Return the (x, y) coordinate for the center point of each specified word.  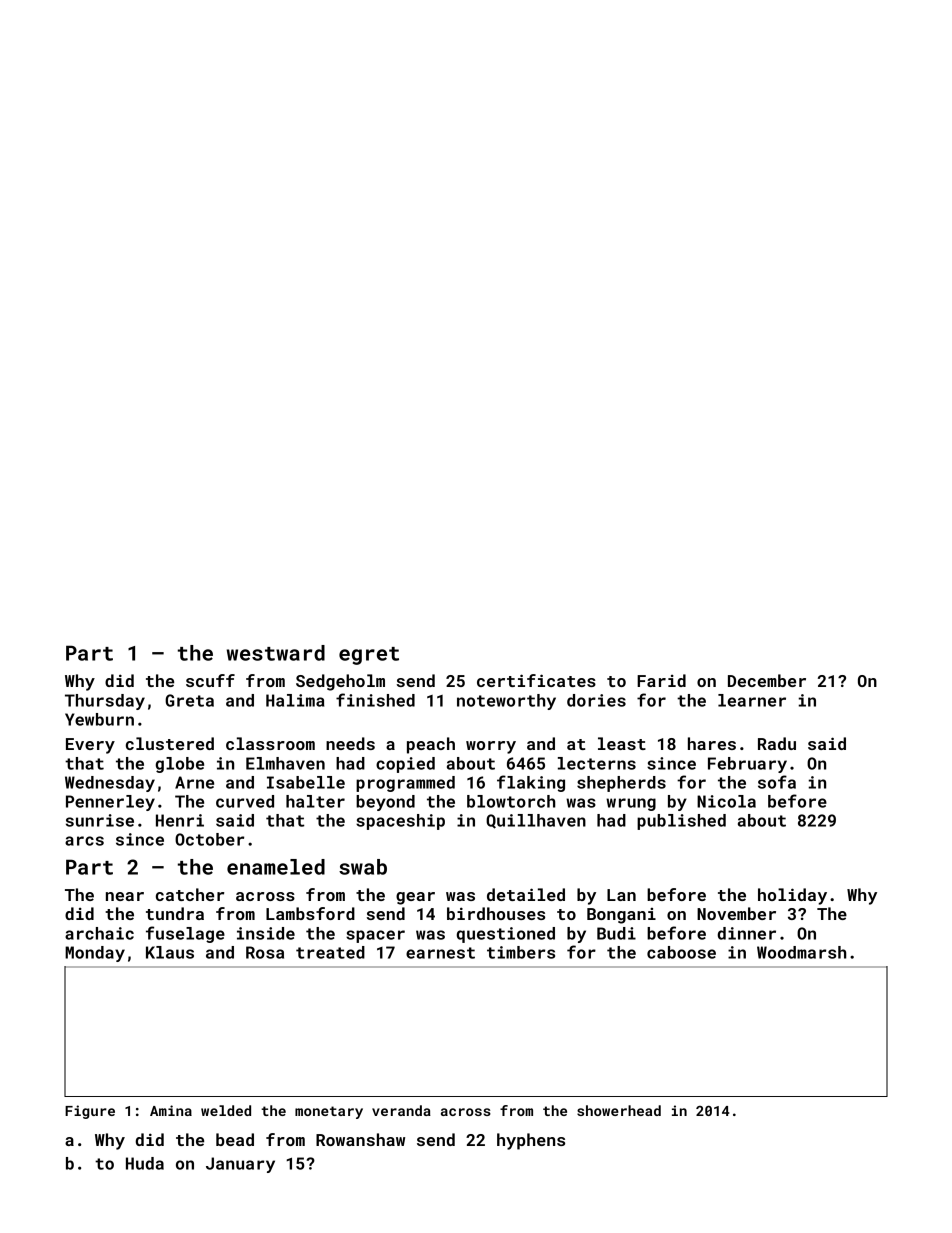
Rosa (265, 952)
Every (90, 746)
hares (712, 743)
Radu (777, 743)
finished (375, 700)
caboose (681, 952)
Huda (145, 1163)
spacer (375, 936)
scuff (210, 680)
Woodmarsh (801, 952)
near (125, 896)
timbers (521, 952)
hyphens (531, 1141)
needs (350, 743)
